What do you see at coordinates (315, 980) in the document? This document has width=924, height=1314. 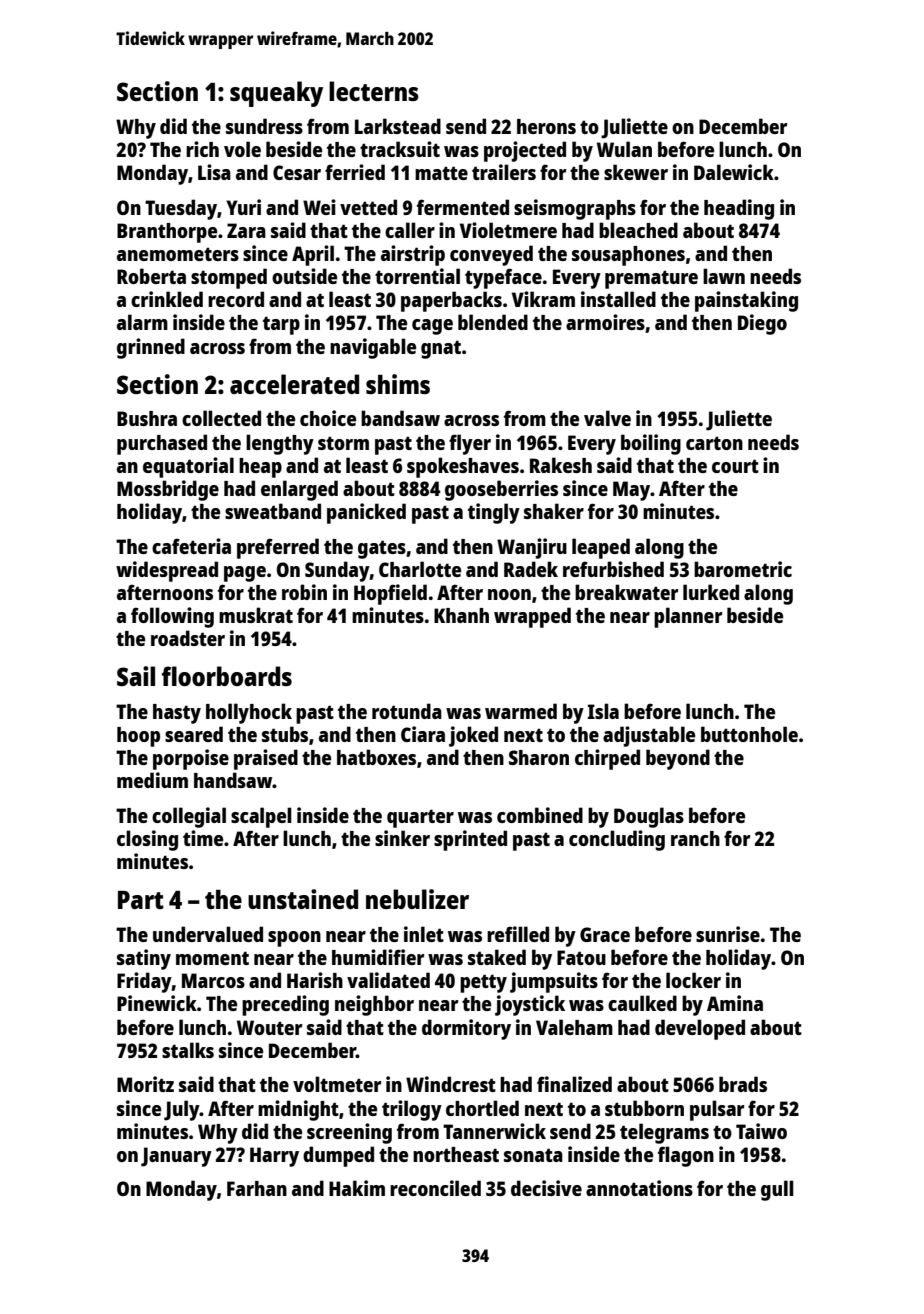 I see `Harish` at bounding box center [315, 980].
